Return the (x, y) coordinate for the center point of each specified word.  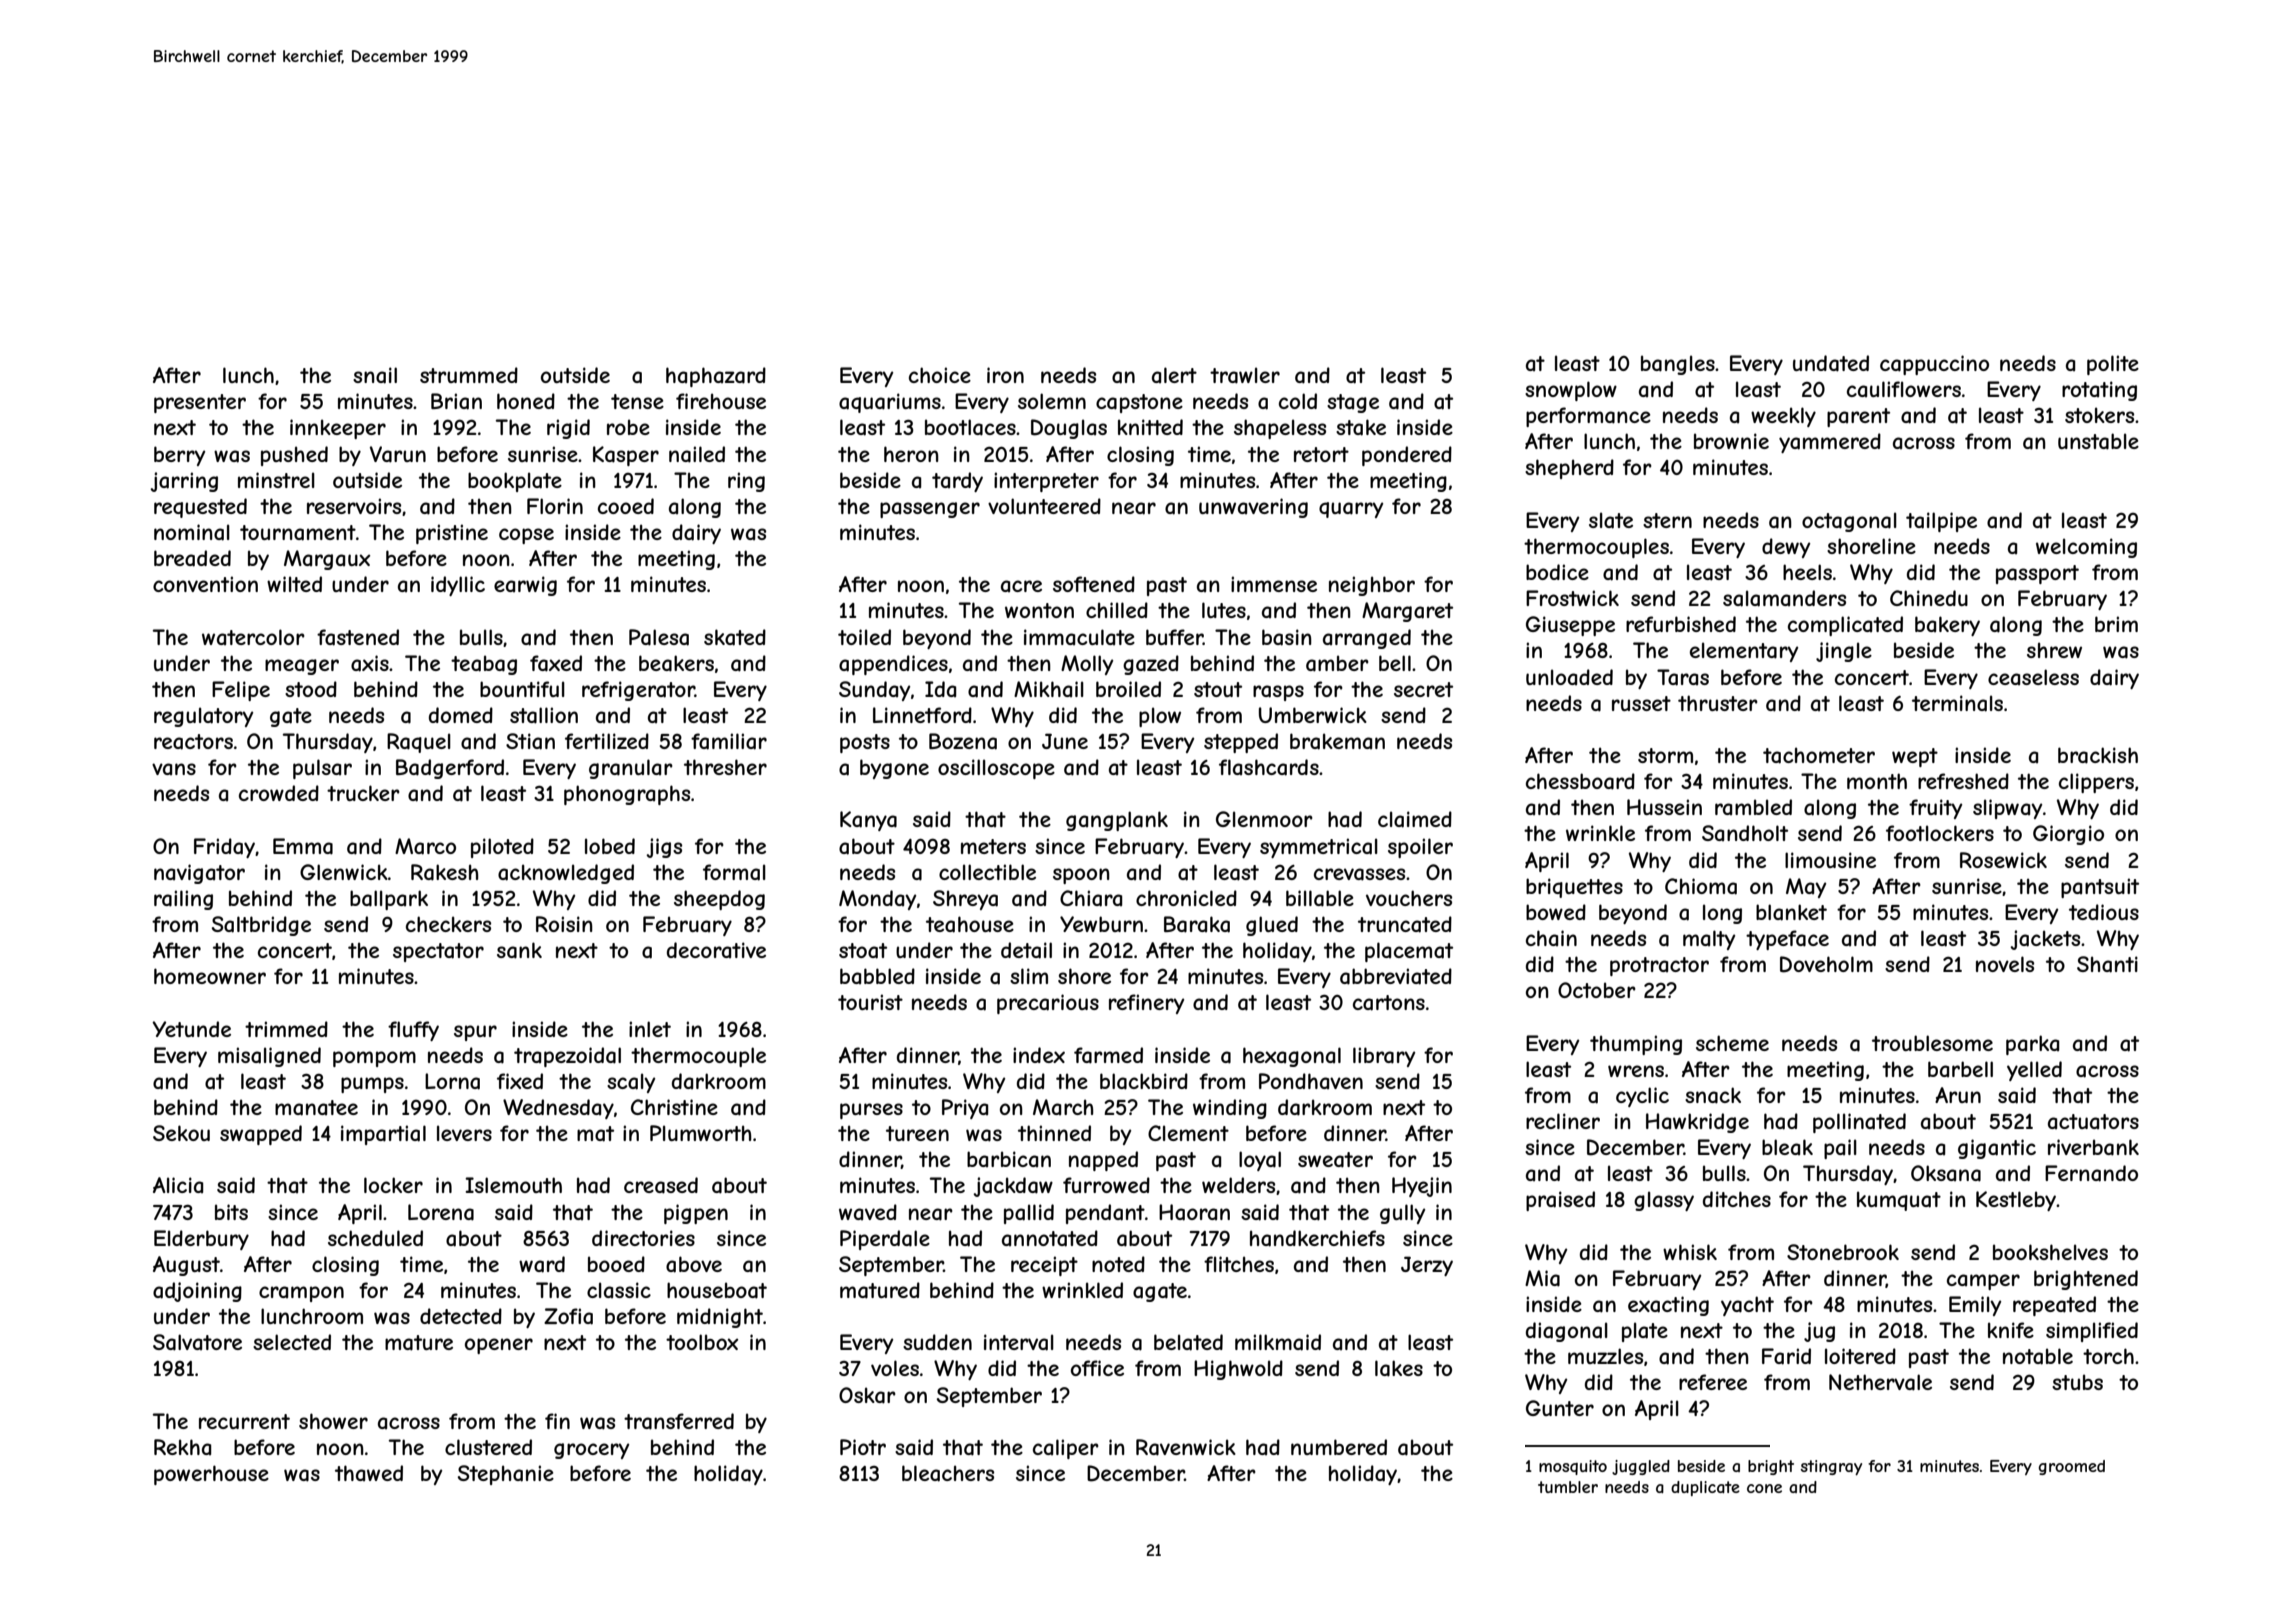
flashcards (1269, 767)
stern (1667, 520)
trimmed (286, 1029)
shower (333, 1421)
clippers (2096, 783)
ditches (1737, 1199)
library (1384, 1057)
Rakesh (445, 872)
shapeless (1280, 429)
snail (375, 375)
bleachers (948, 1473)
